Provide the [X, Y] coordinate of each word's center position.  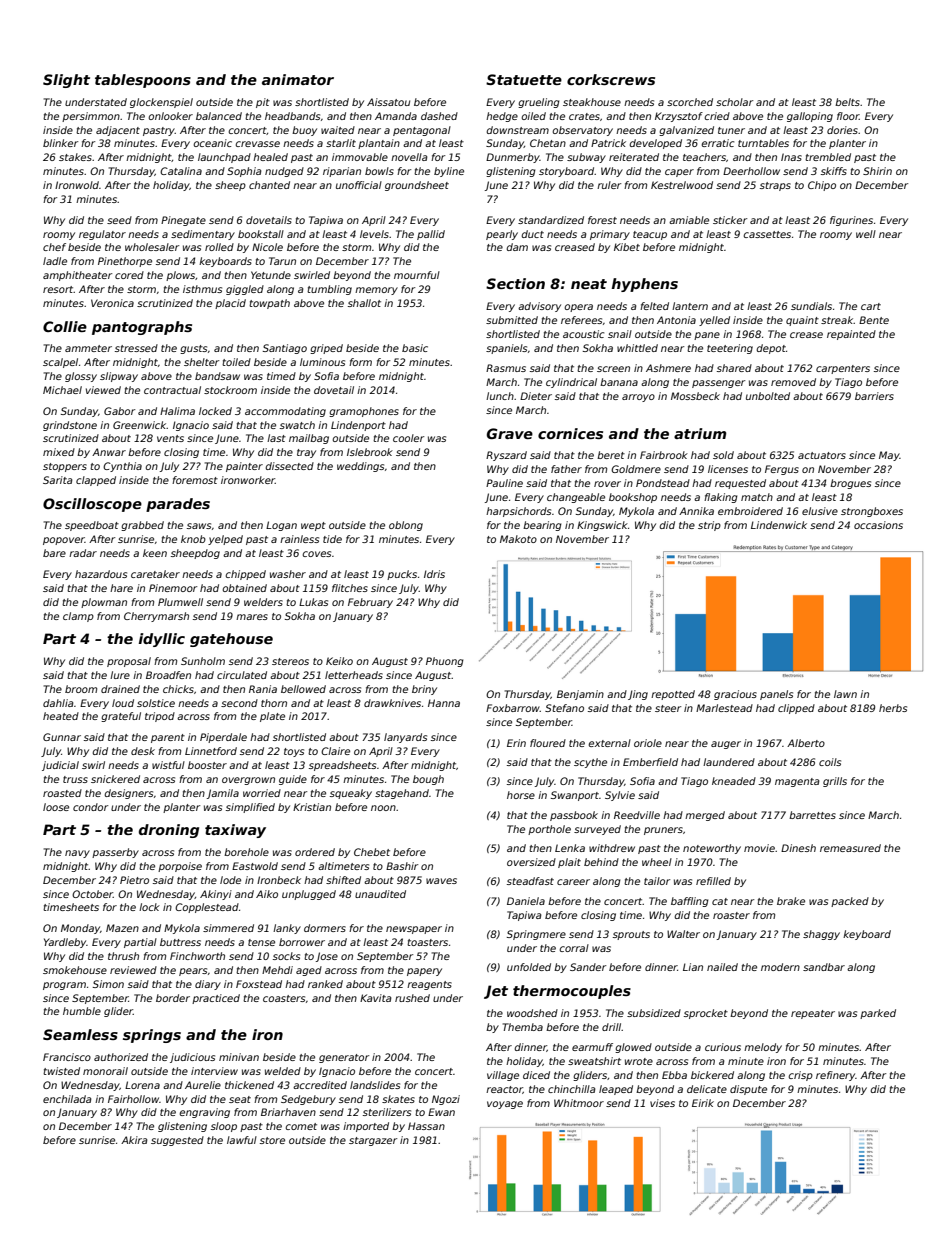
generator [344, 1058]
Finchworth [197, 956]
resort [58, 289]
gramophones [364, 412]
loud [123, 703]
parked [878, 1014]
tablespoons [143, 81]
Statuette [524, 79]
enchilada [67, 1099]
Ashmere [668, 368]
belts [847, 102]
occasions [878, 525]
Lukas [313, 602]
